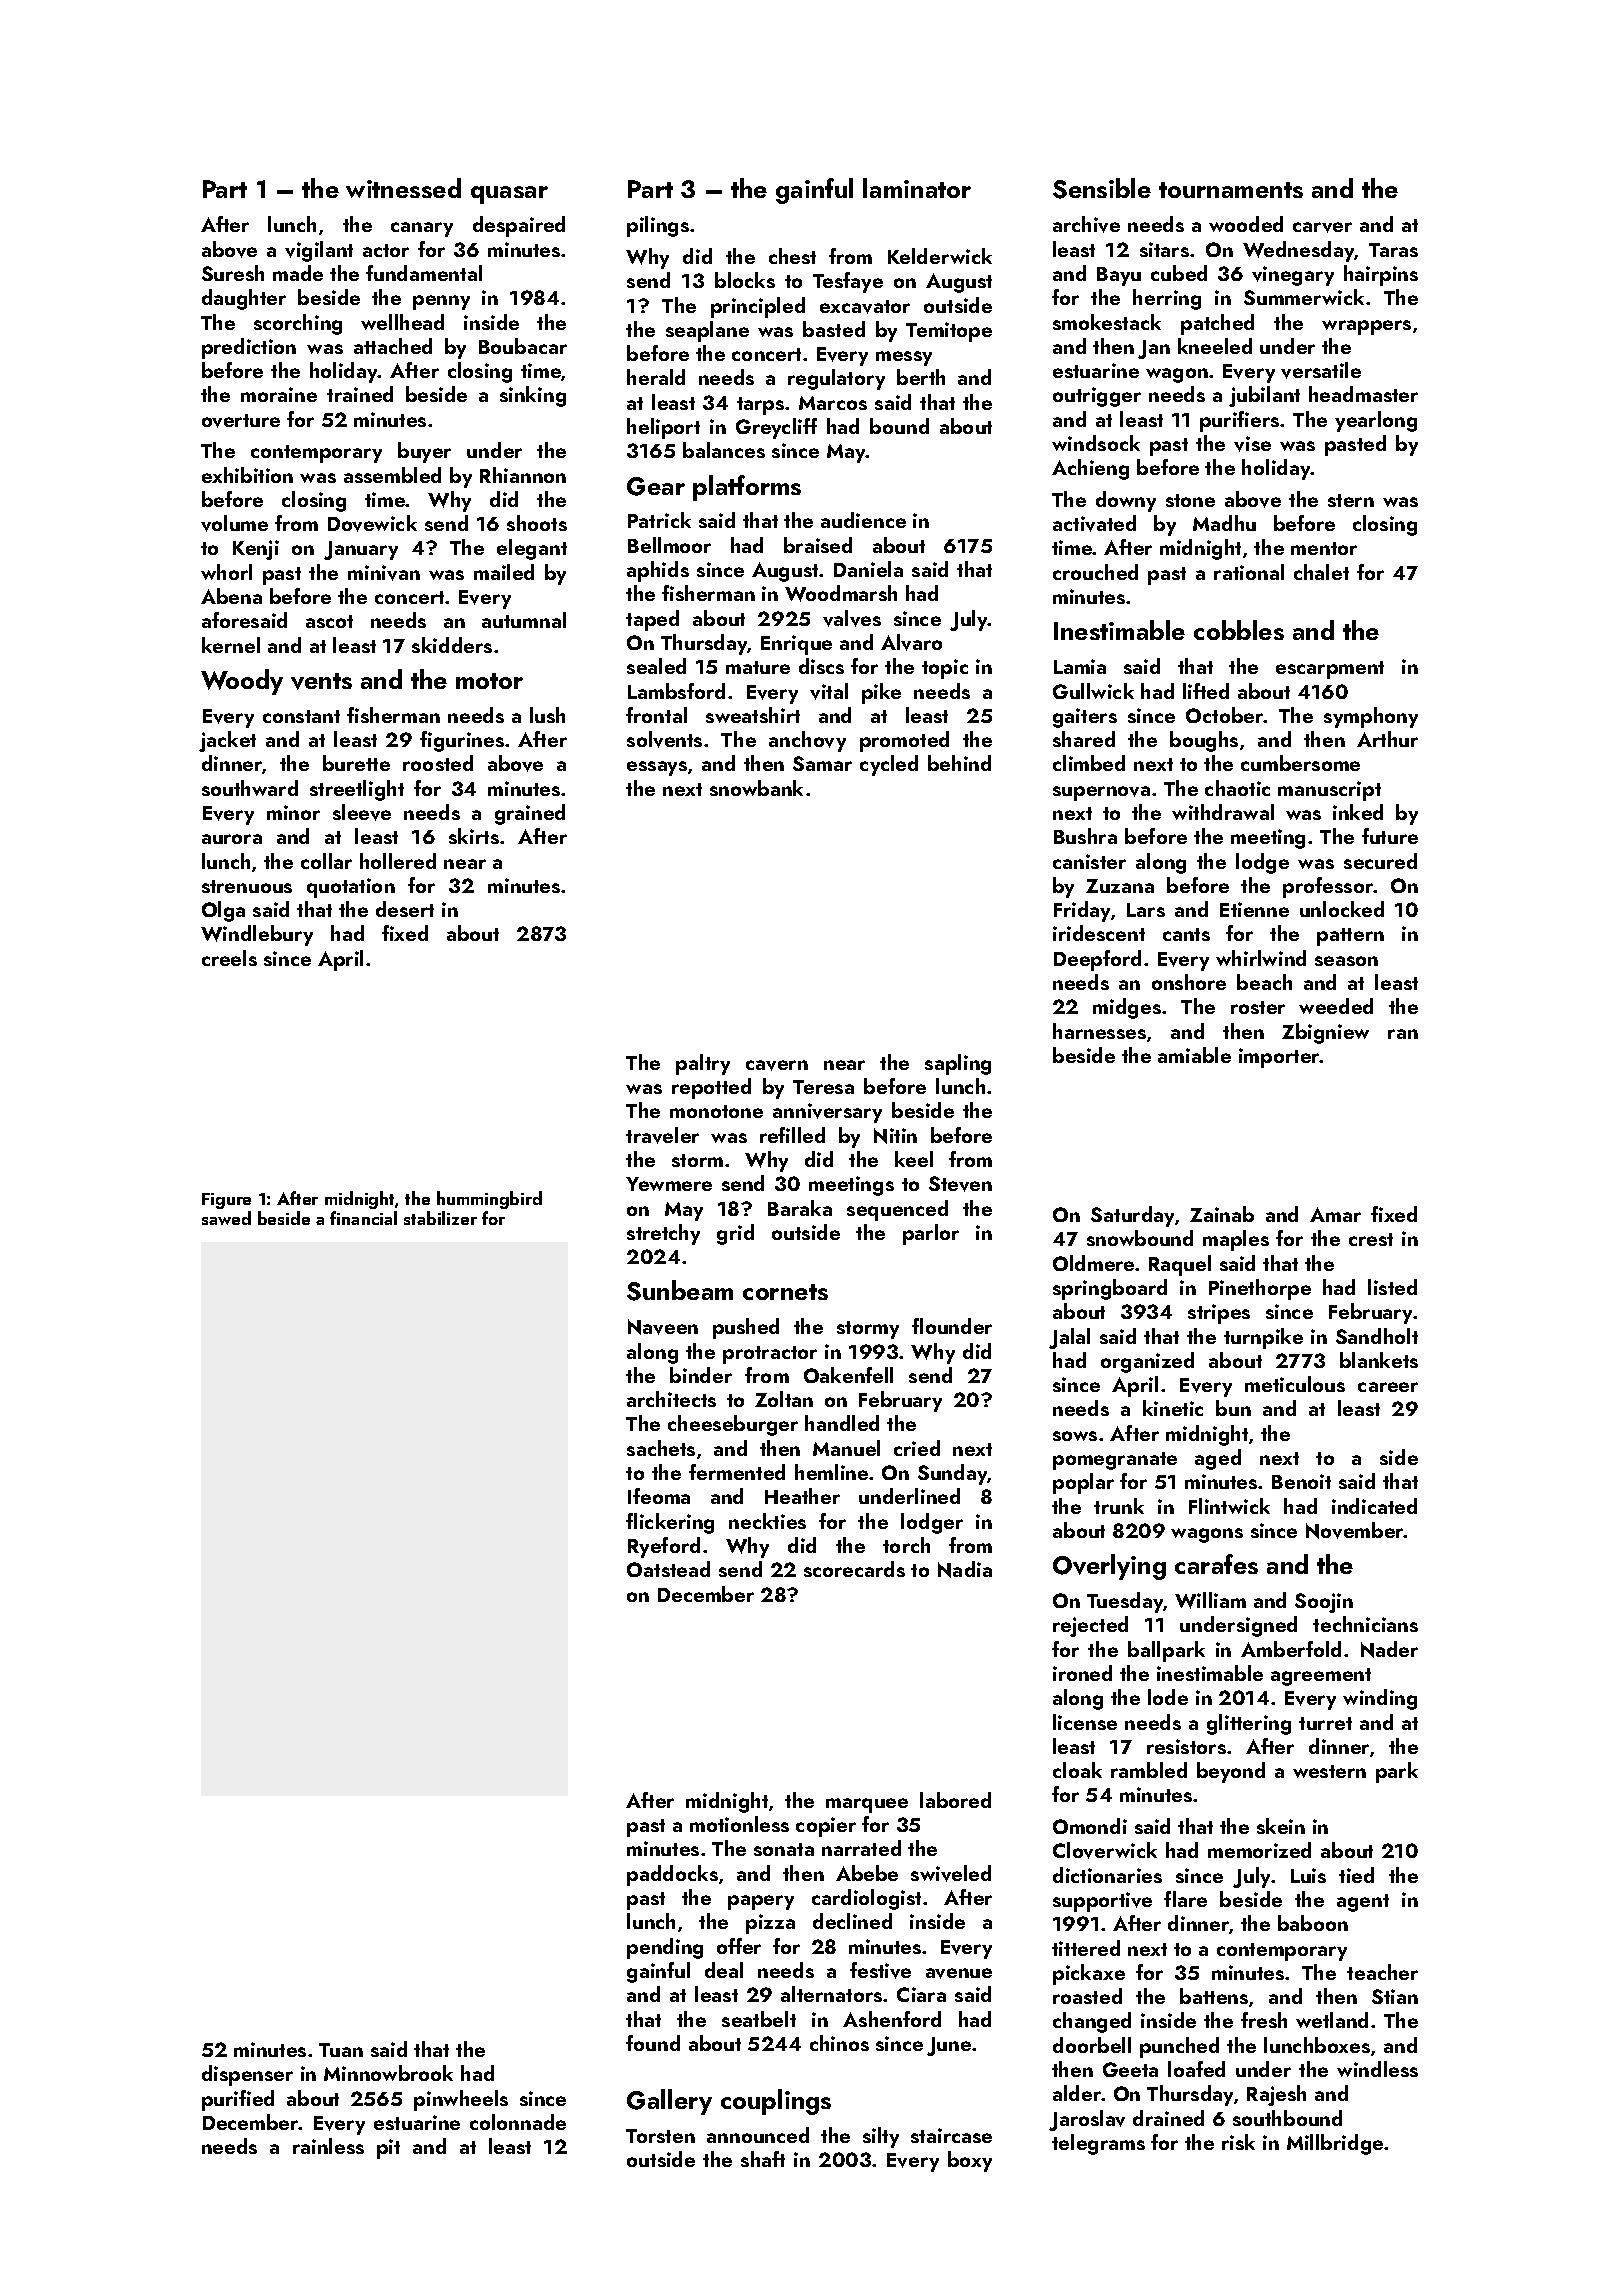 This page has height=2292, width=1620. Describe the element at coordinates (917, 1448) in the page. I see `cried` at that location.
